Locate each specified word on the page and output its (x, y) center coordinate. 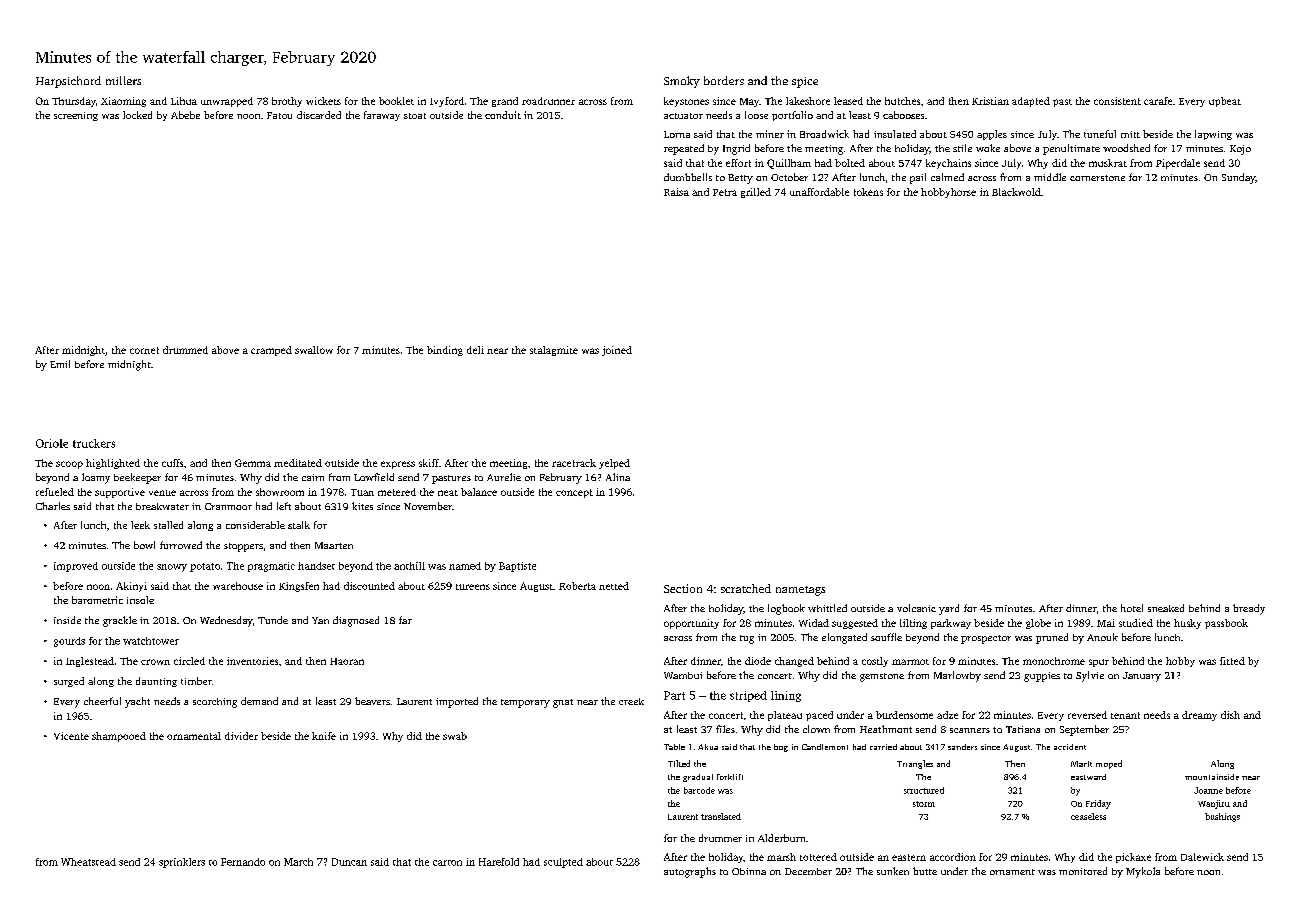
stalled (168, 525)
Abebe (185, 115)
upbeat (1225, 102)
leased (848, 101)
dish (1230, 715)
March (298, 862)
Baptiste (517, 567)
